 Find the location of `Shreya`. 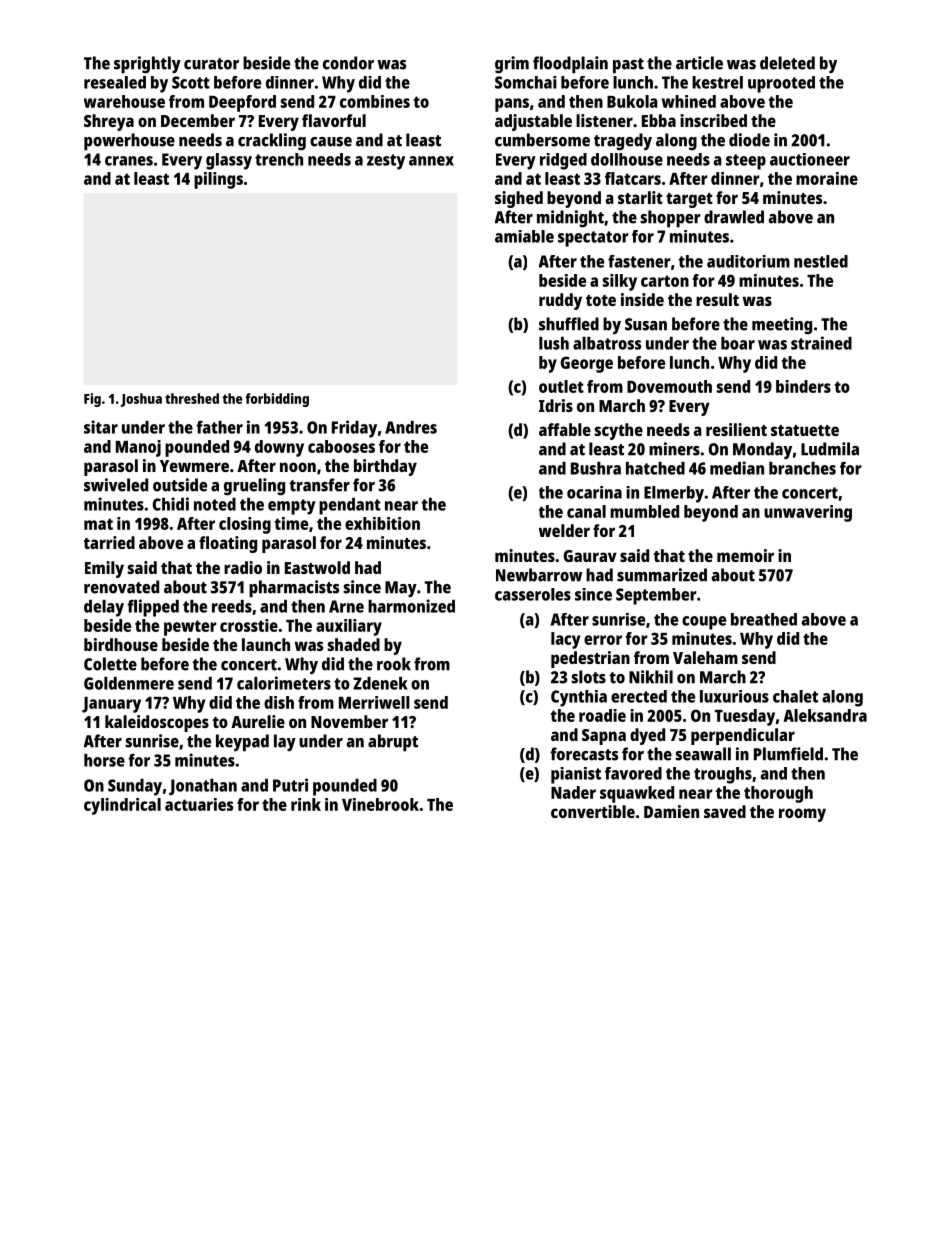

Shreya is located at coordinates (109, 122).
